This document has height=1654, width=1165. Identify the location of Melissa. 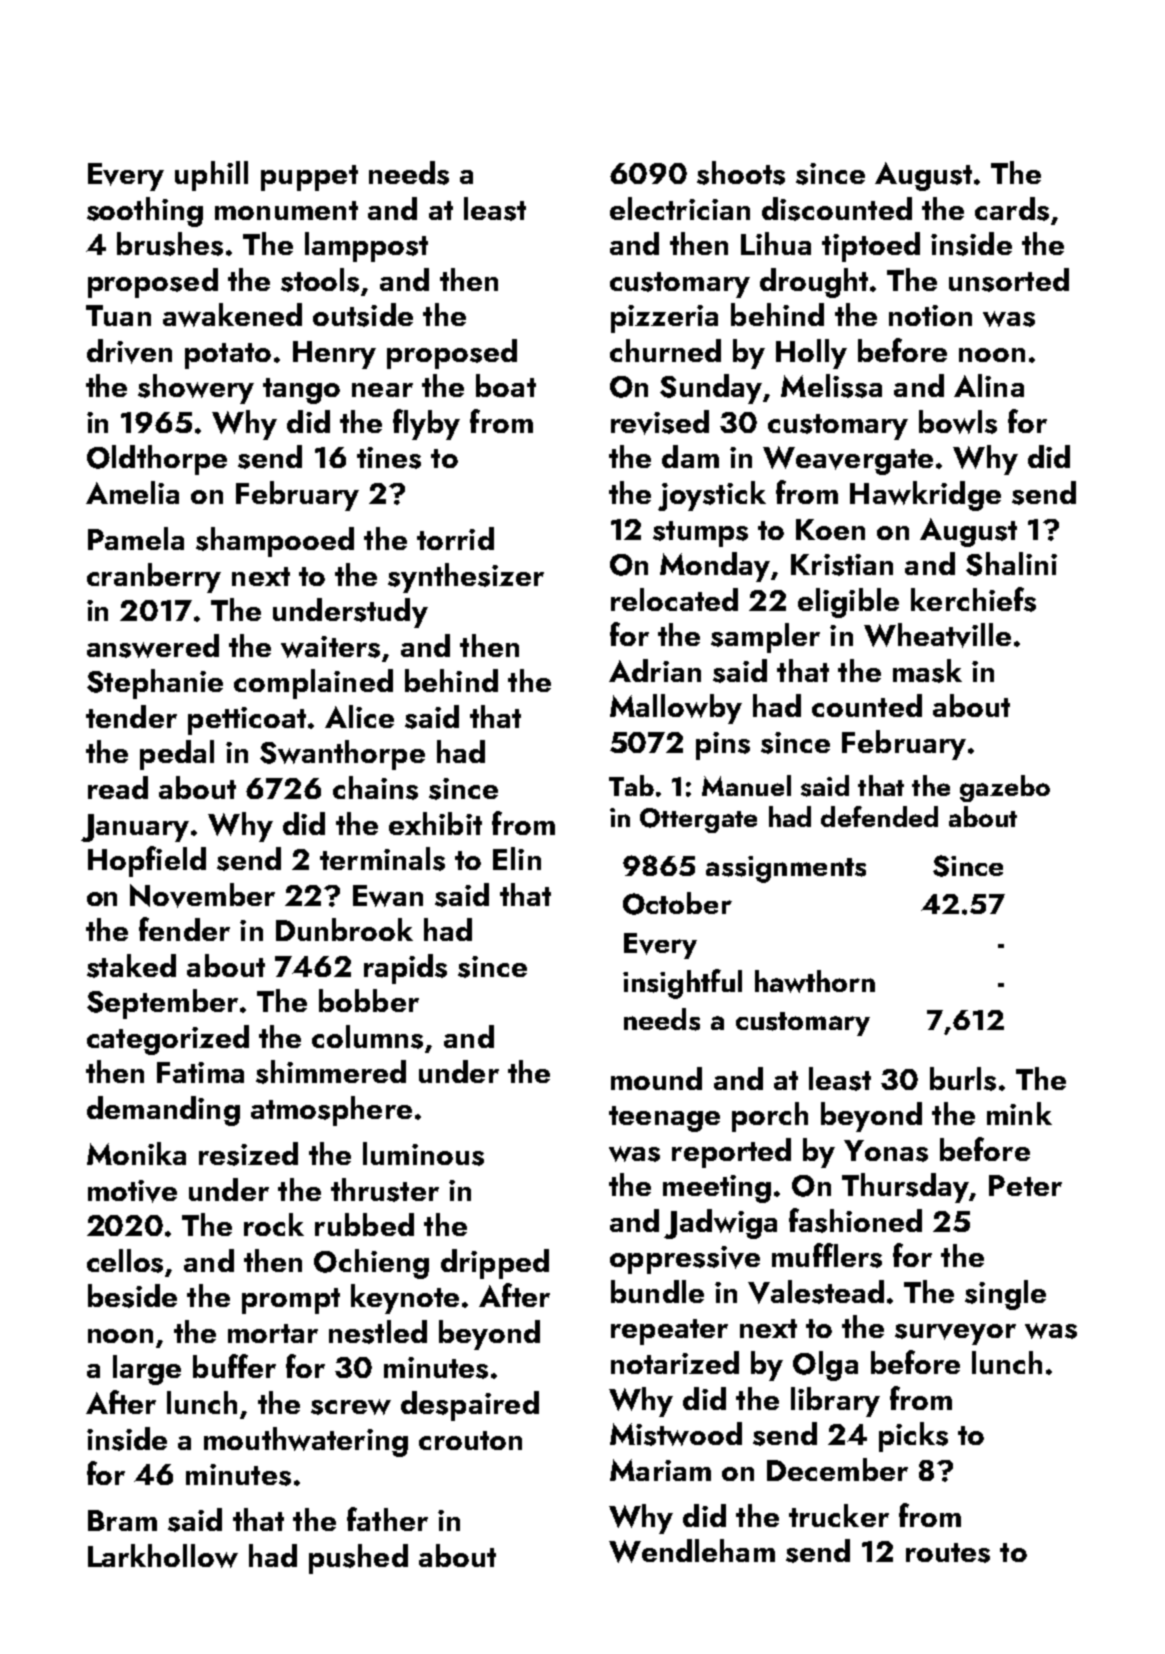
(831, 386).
